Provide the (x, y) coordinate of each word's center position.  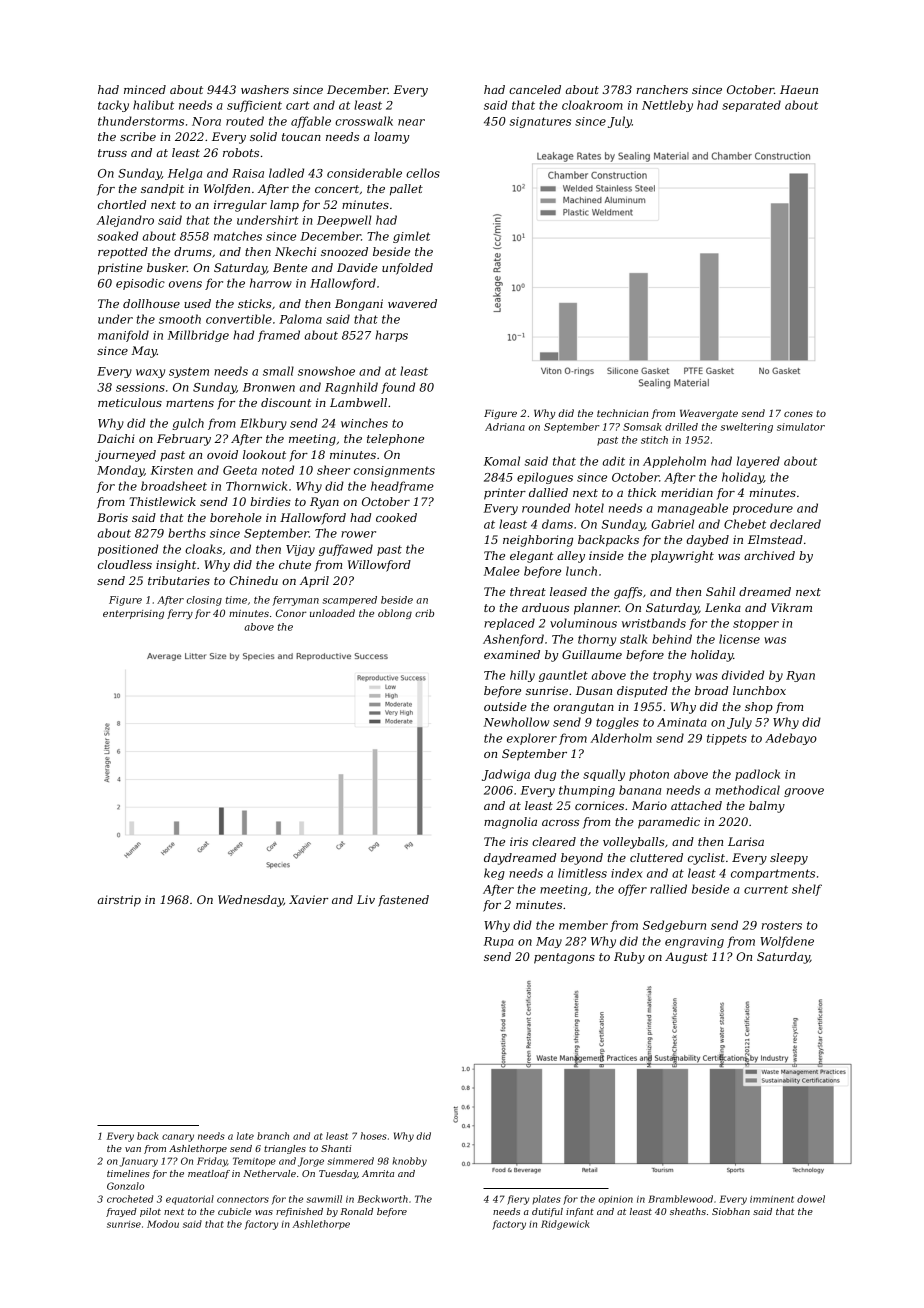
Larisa (746, 841)
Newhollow (516, 722)
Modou (163, 1224)
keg (494, 874)
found (398, 388)
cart (298, 105)
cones (798, 414)
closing (204, 601)
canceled (535, 89)
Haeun (799, 89)
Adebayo (791, 739)
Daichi (115, 438)
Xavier (308, 899)
